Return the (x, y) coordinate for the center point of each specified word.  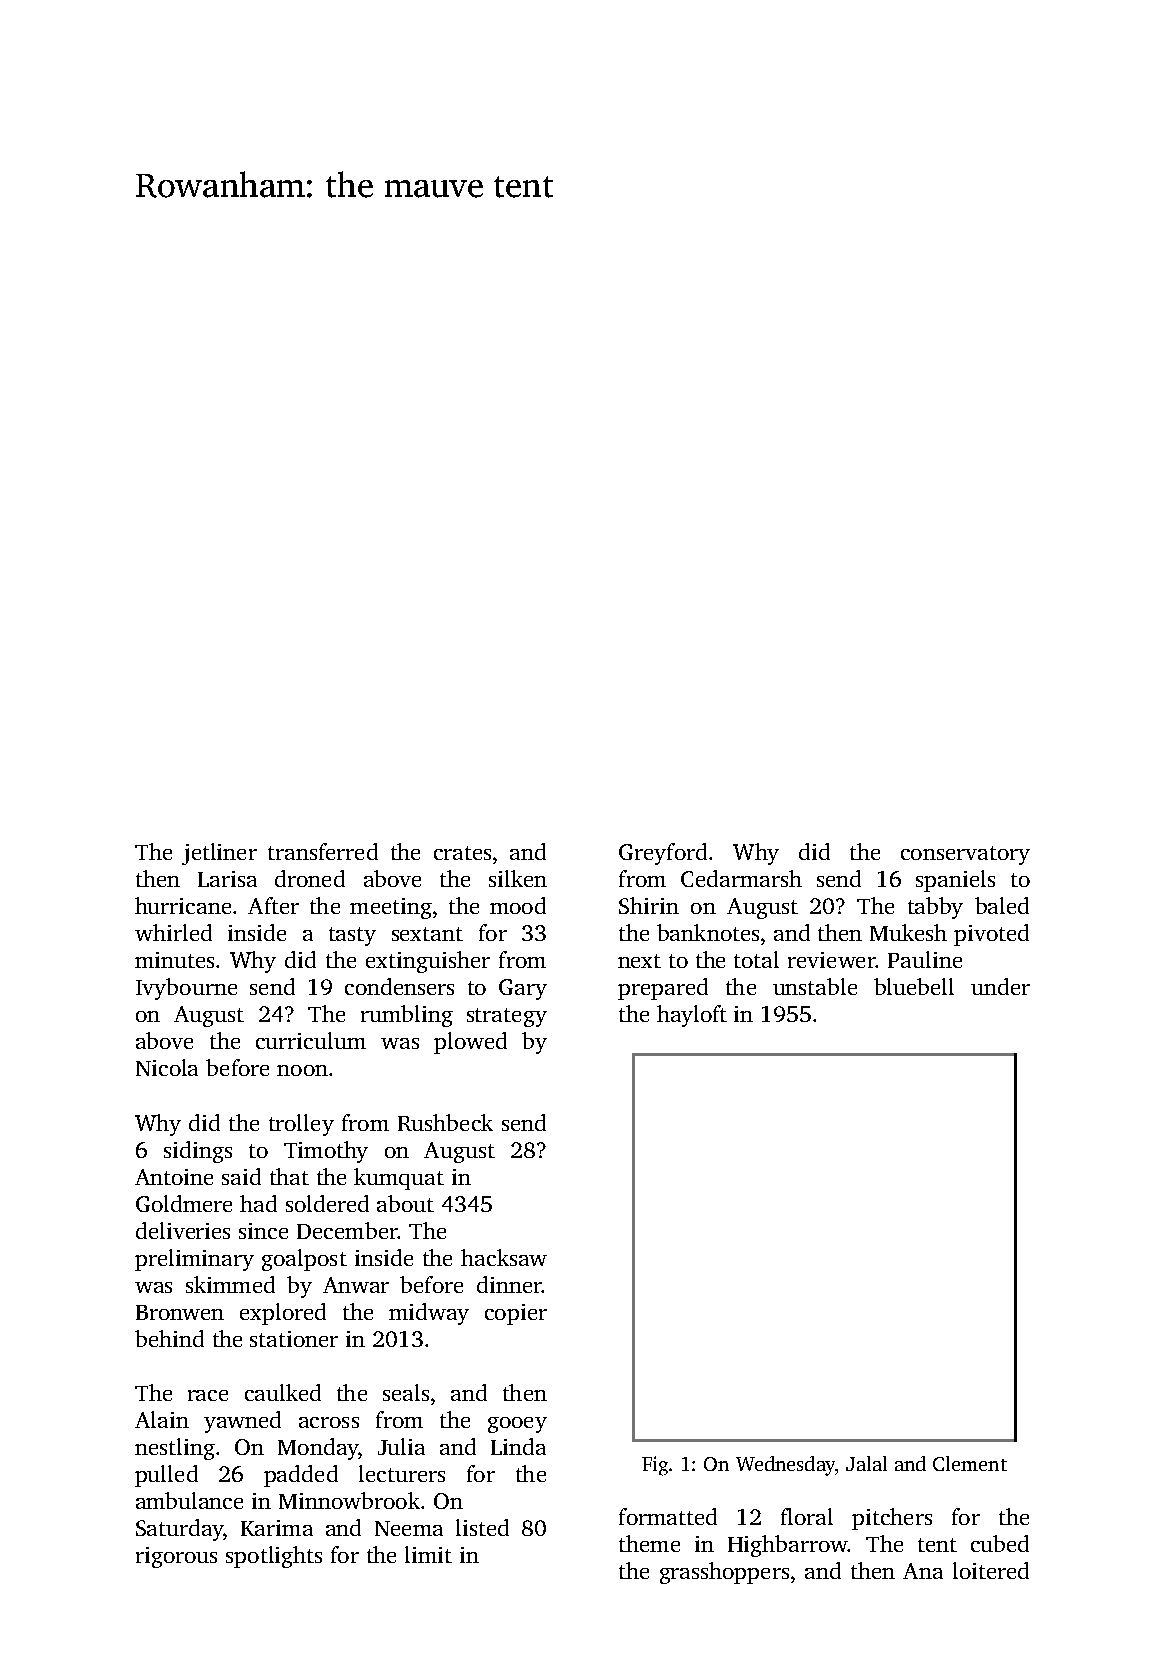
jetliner (219, 854)
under (1000, 986)
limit (428, 1554)
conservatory (965, 855)
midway (429, 1314)
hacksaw (504, 1257)
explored (283, 1314)
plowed (470, 1043)
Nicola (167, 1067)
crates (462, 853)
